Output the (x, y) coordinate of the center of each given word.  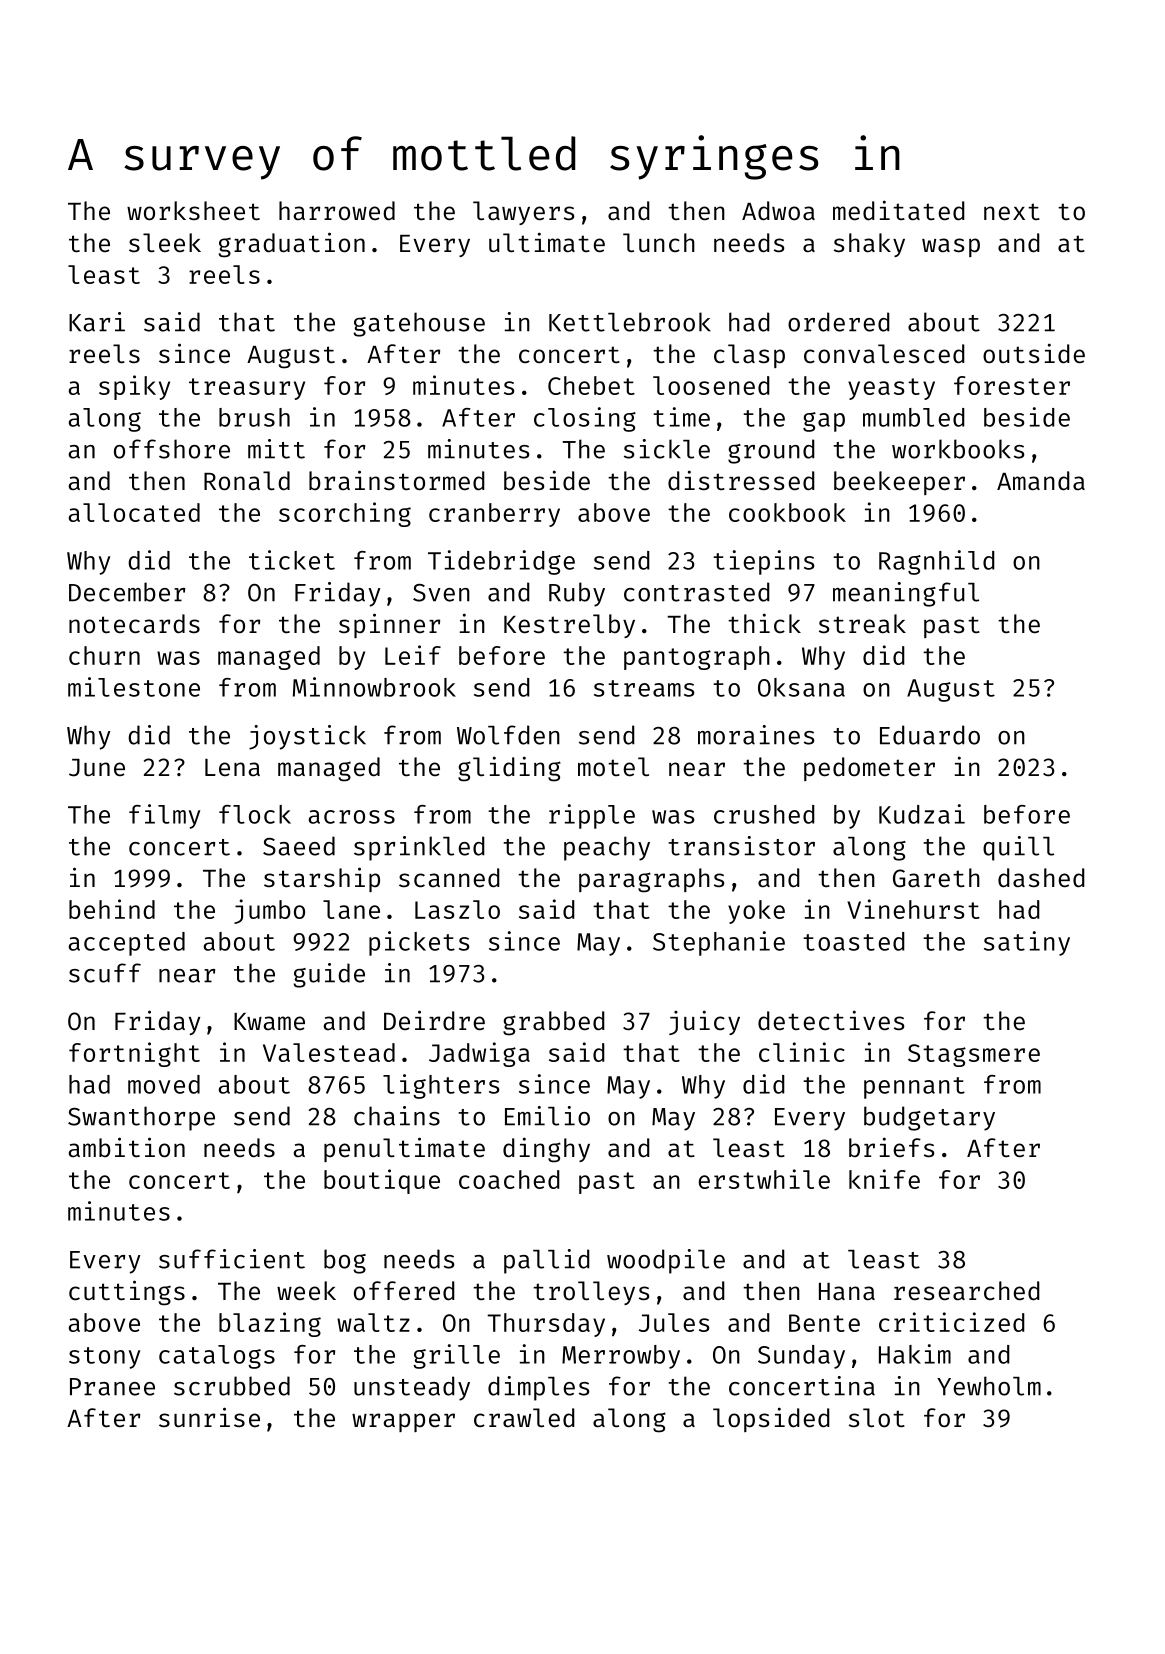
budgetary (929, 1118)
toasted (854, 941)
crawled (524, 1418)
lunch (659, 243)
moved (164, 1084)
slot (877, 1418)
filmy (164, 816)
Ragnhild (937, 562)
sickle (667, 449)
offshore (172, 449)
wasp (951, 247)
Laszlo (457, 909)
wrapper (403, 1422)
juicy (704, 1022)
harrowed (337, 211)
